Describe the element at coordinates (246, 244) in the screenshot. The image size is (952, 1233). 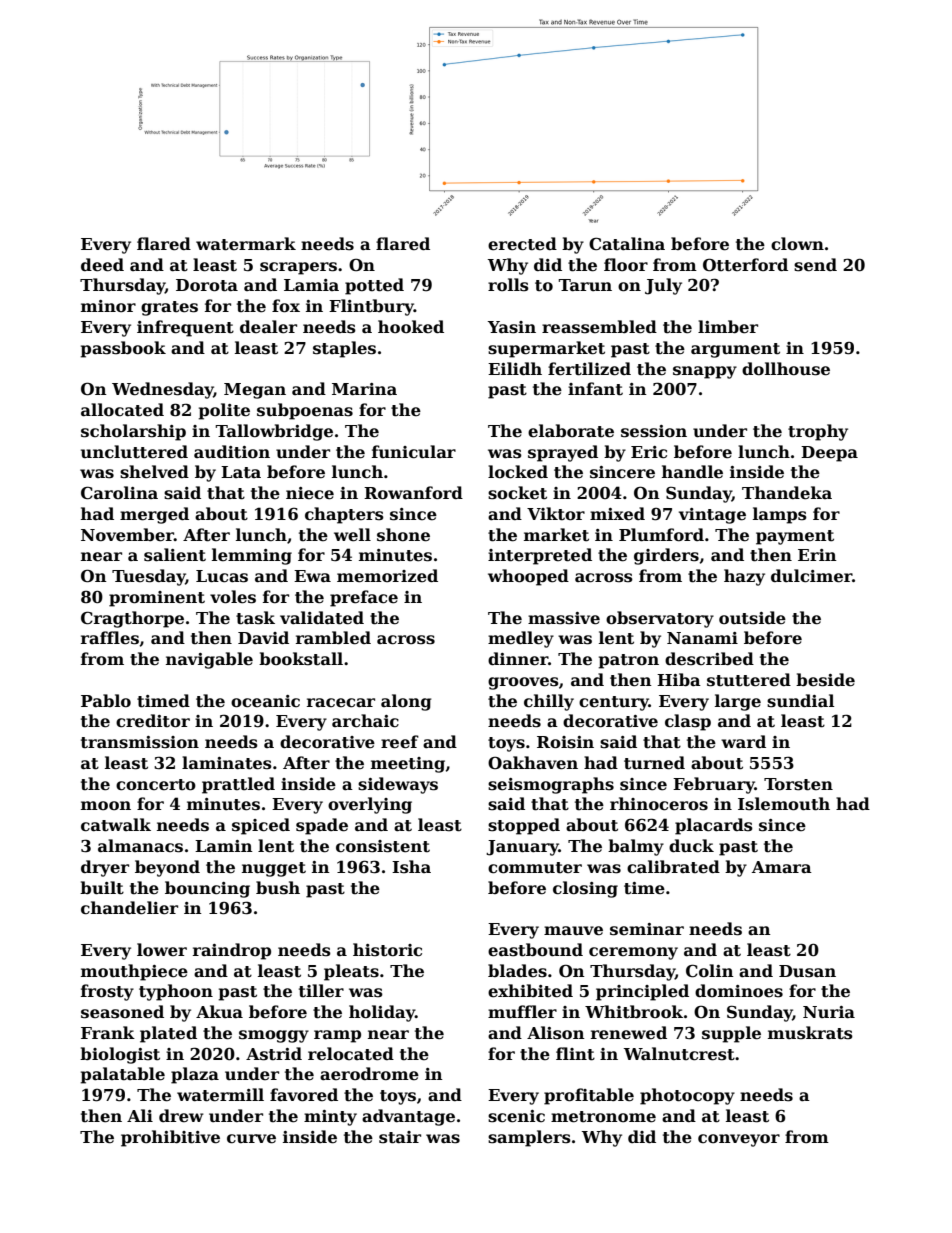
I see `watermark` at that location.
